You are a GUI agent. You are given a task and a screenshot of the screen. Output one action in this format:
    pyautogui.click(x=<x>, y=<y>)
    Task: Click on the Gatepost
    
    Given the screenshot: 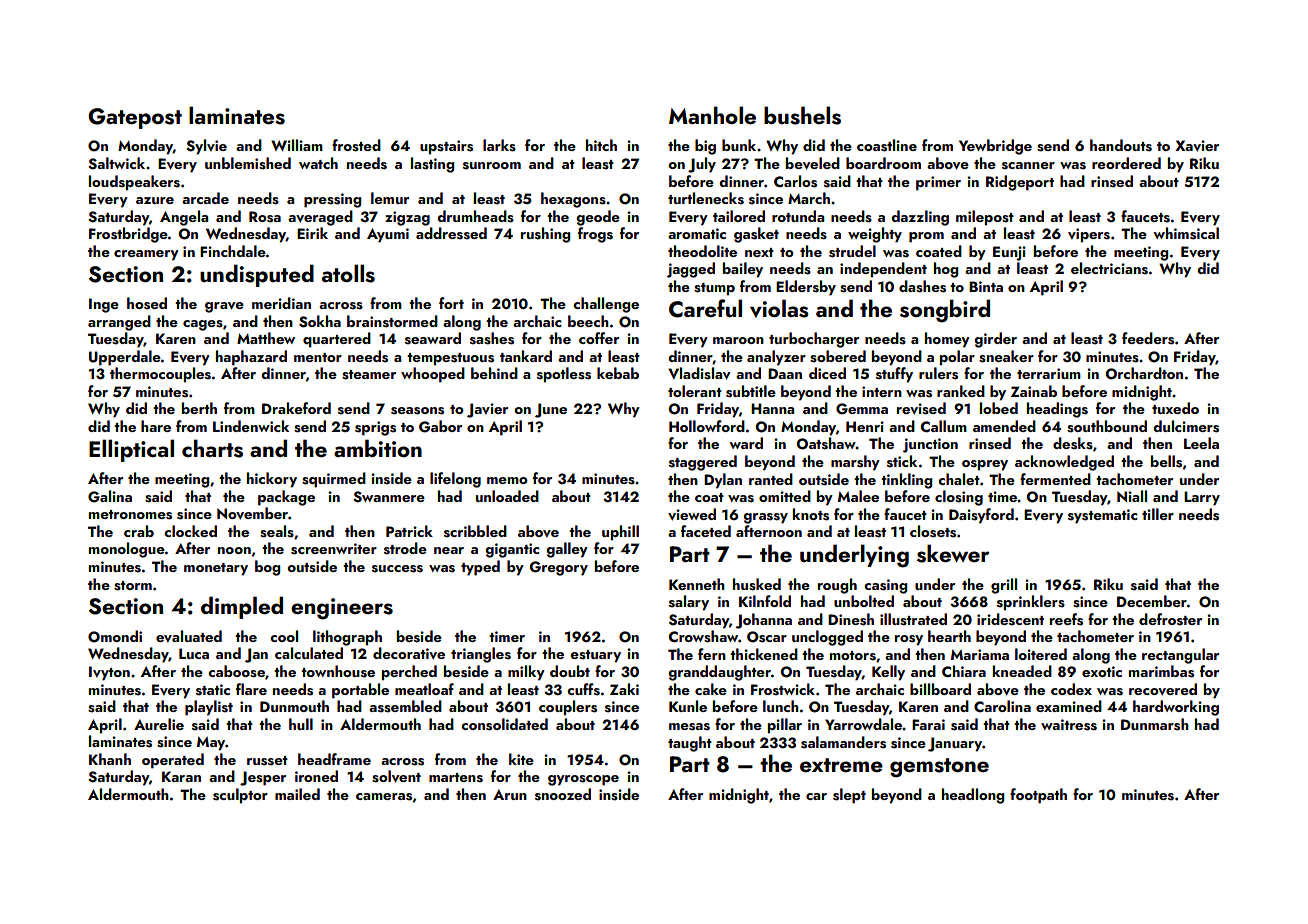 What is the action you would take?
    pyautogui.click(x=135, y=118)
